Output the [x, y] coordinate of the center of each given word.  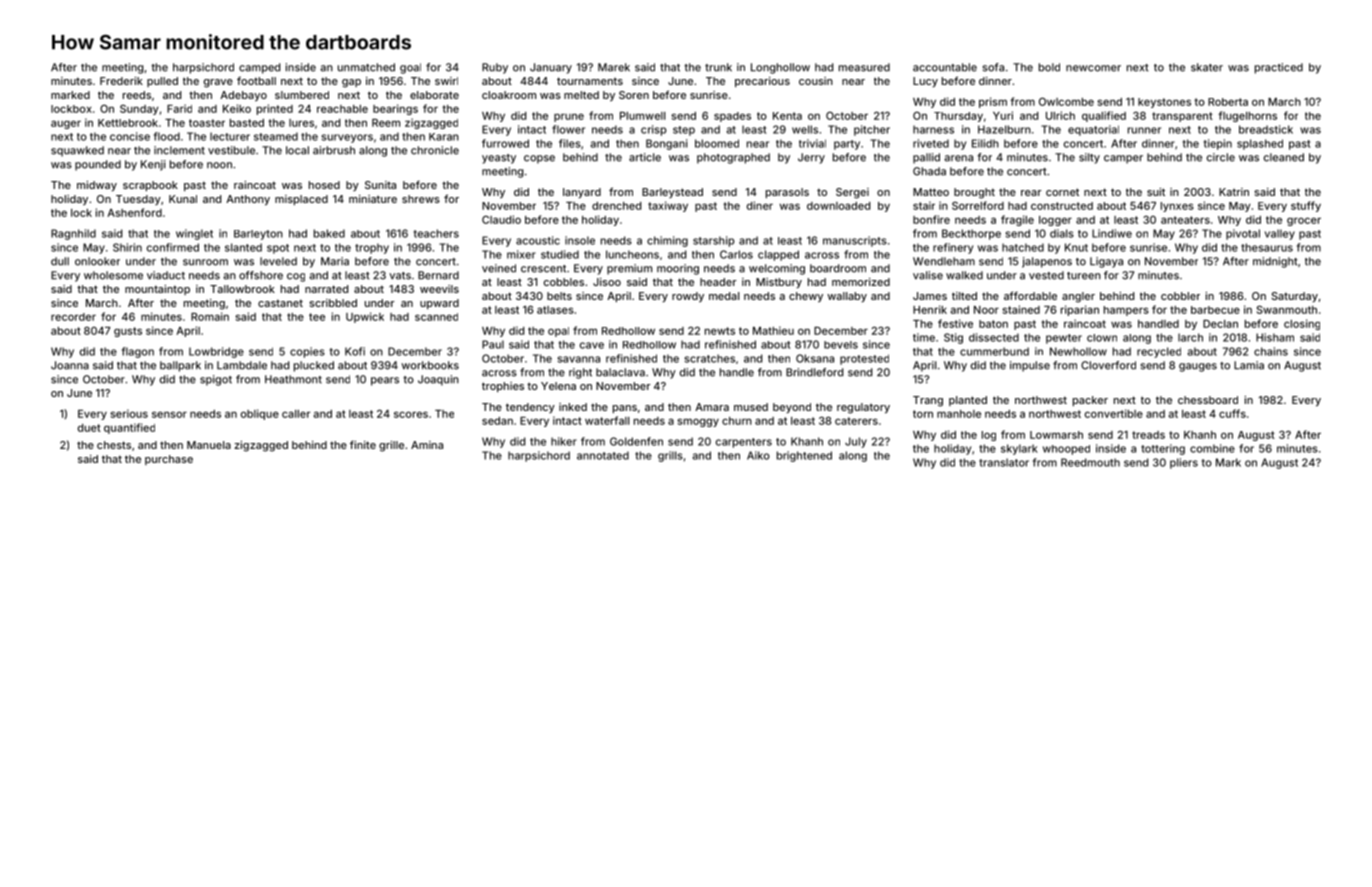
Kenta [787, 116]
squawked [77, 151]
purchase [169, 460]
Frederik [121, 81]
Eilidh [985, 143]
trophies [503, 387]
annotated [603, 455]
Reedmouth [1090, 462]
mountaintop [157, 290]
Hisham [1275, 337]
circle [1221, 157]
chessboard [1208, 400]
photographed [733, 158]
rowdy [688, 297]
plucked [314, 366]
